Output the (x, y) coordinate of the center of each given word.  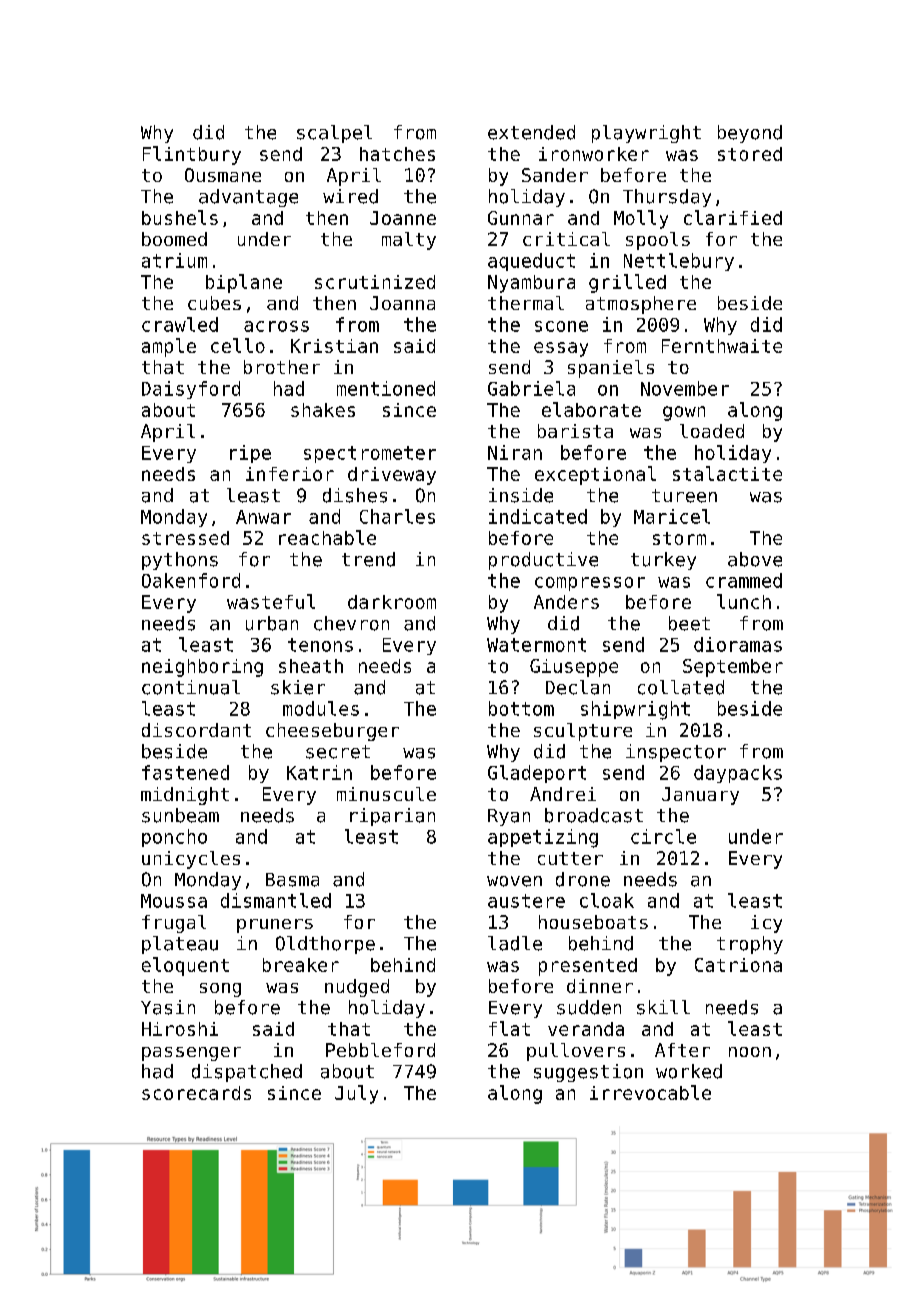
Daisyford (191, 390)
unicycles (191, 860)
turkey (663, 561)
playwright (646, 134)
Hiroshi (180, 1029)
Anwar (263, 517)
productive (543, 561)
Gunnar (521, 218)
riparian (392, 817)
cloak (607, 900)
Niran (515, 452)
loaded (712, 431)
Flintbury (192, 155)
